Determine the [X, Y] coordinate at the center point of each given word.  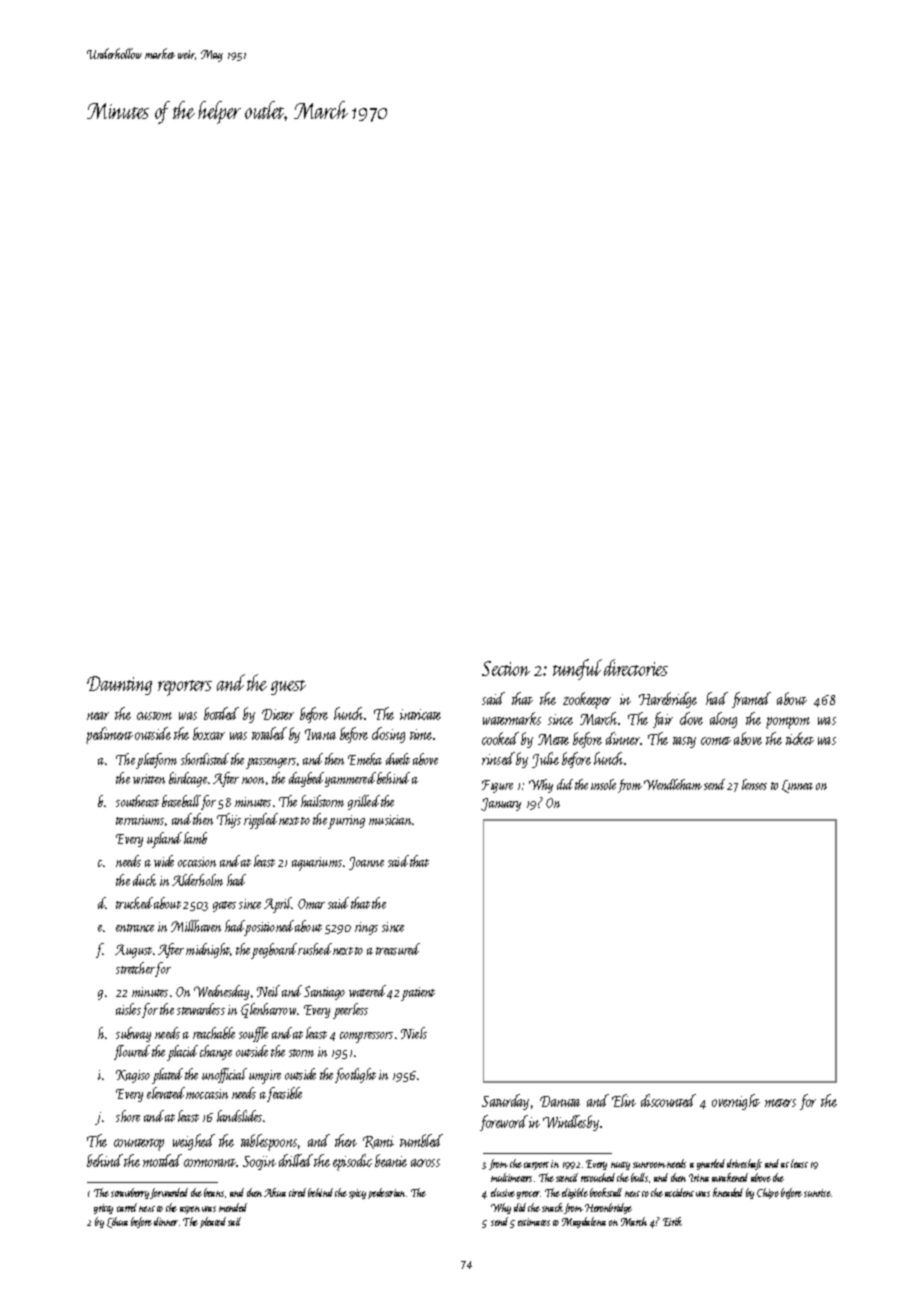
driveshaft [744, 1164]
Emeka [365, 759]
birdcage [188, 779]
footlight [355, 1075]
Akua [275, 1192]
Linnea [797, 786]
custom [154, 716]
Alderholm [197, 880]
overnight [736, 1102]
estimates [534, 1222]
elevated [166, 1093]
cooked [500, 738]
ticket [800, 738]
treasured [398, 949]
